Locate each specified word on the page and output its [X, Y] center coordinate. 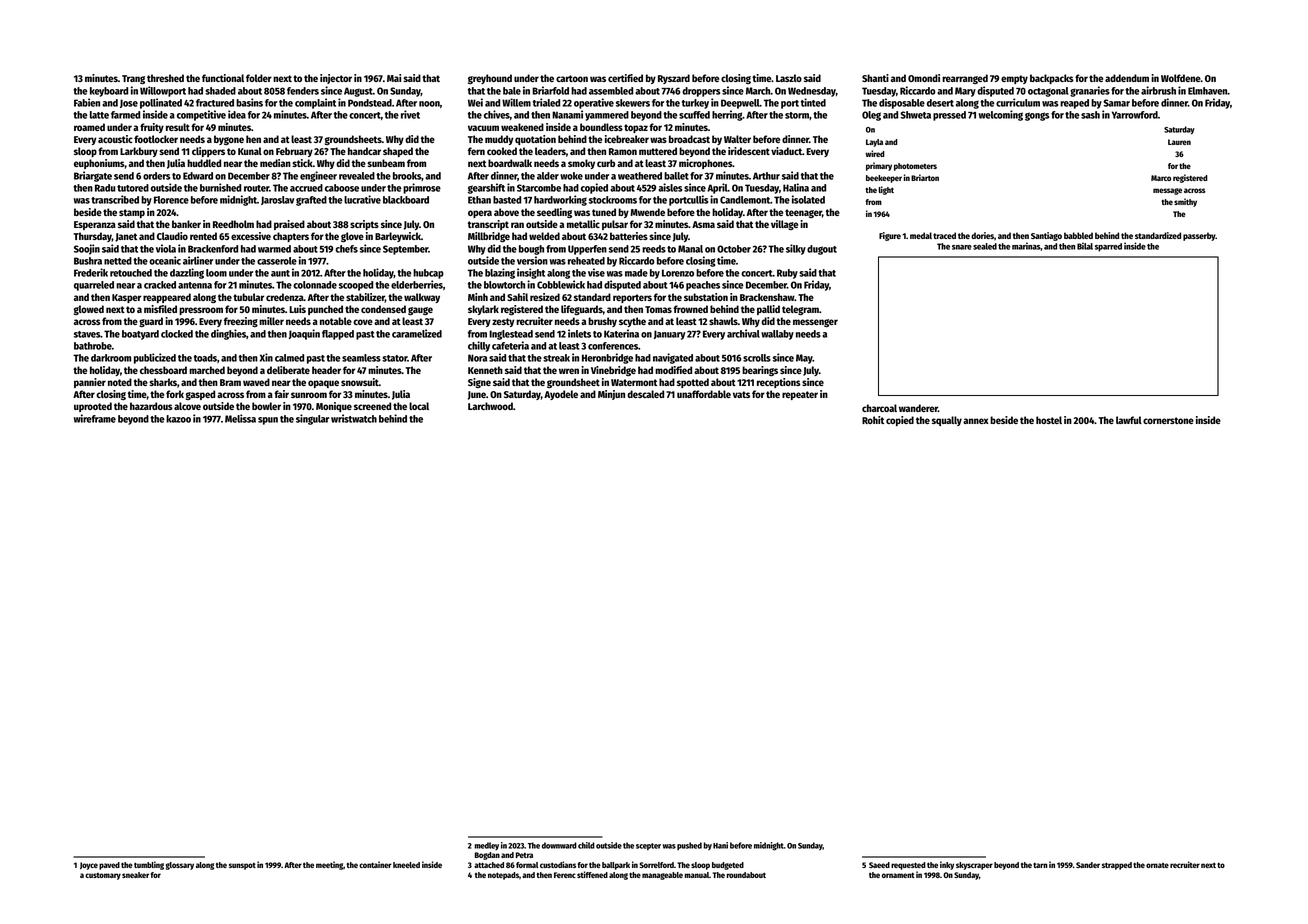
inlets [579, 333]
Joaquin [304, 334]
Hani [720, 845]
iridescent [749, 151]
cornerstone [1168, 420]
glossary [180, 866]
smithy [1185, 202]
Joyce [89, 866]
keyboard [109, 92]
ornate [1157, 865]
